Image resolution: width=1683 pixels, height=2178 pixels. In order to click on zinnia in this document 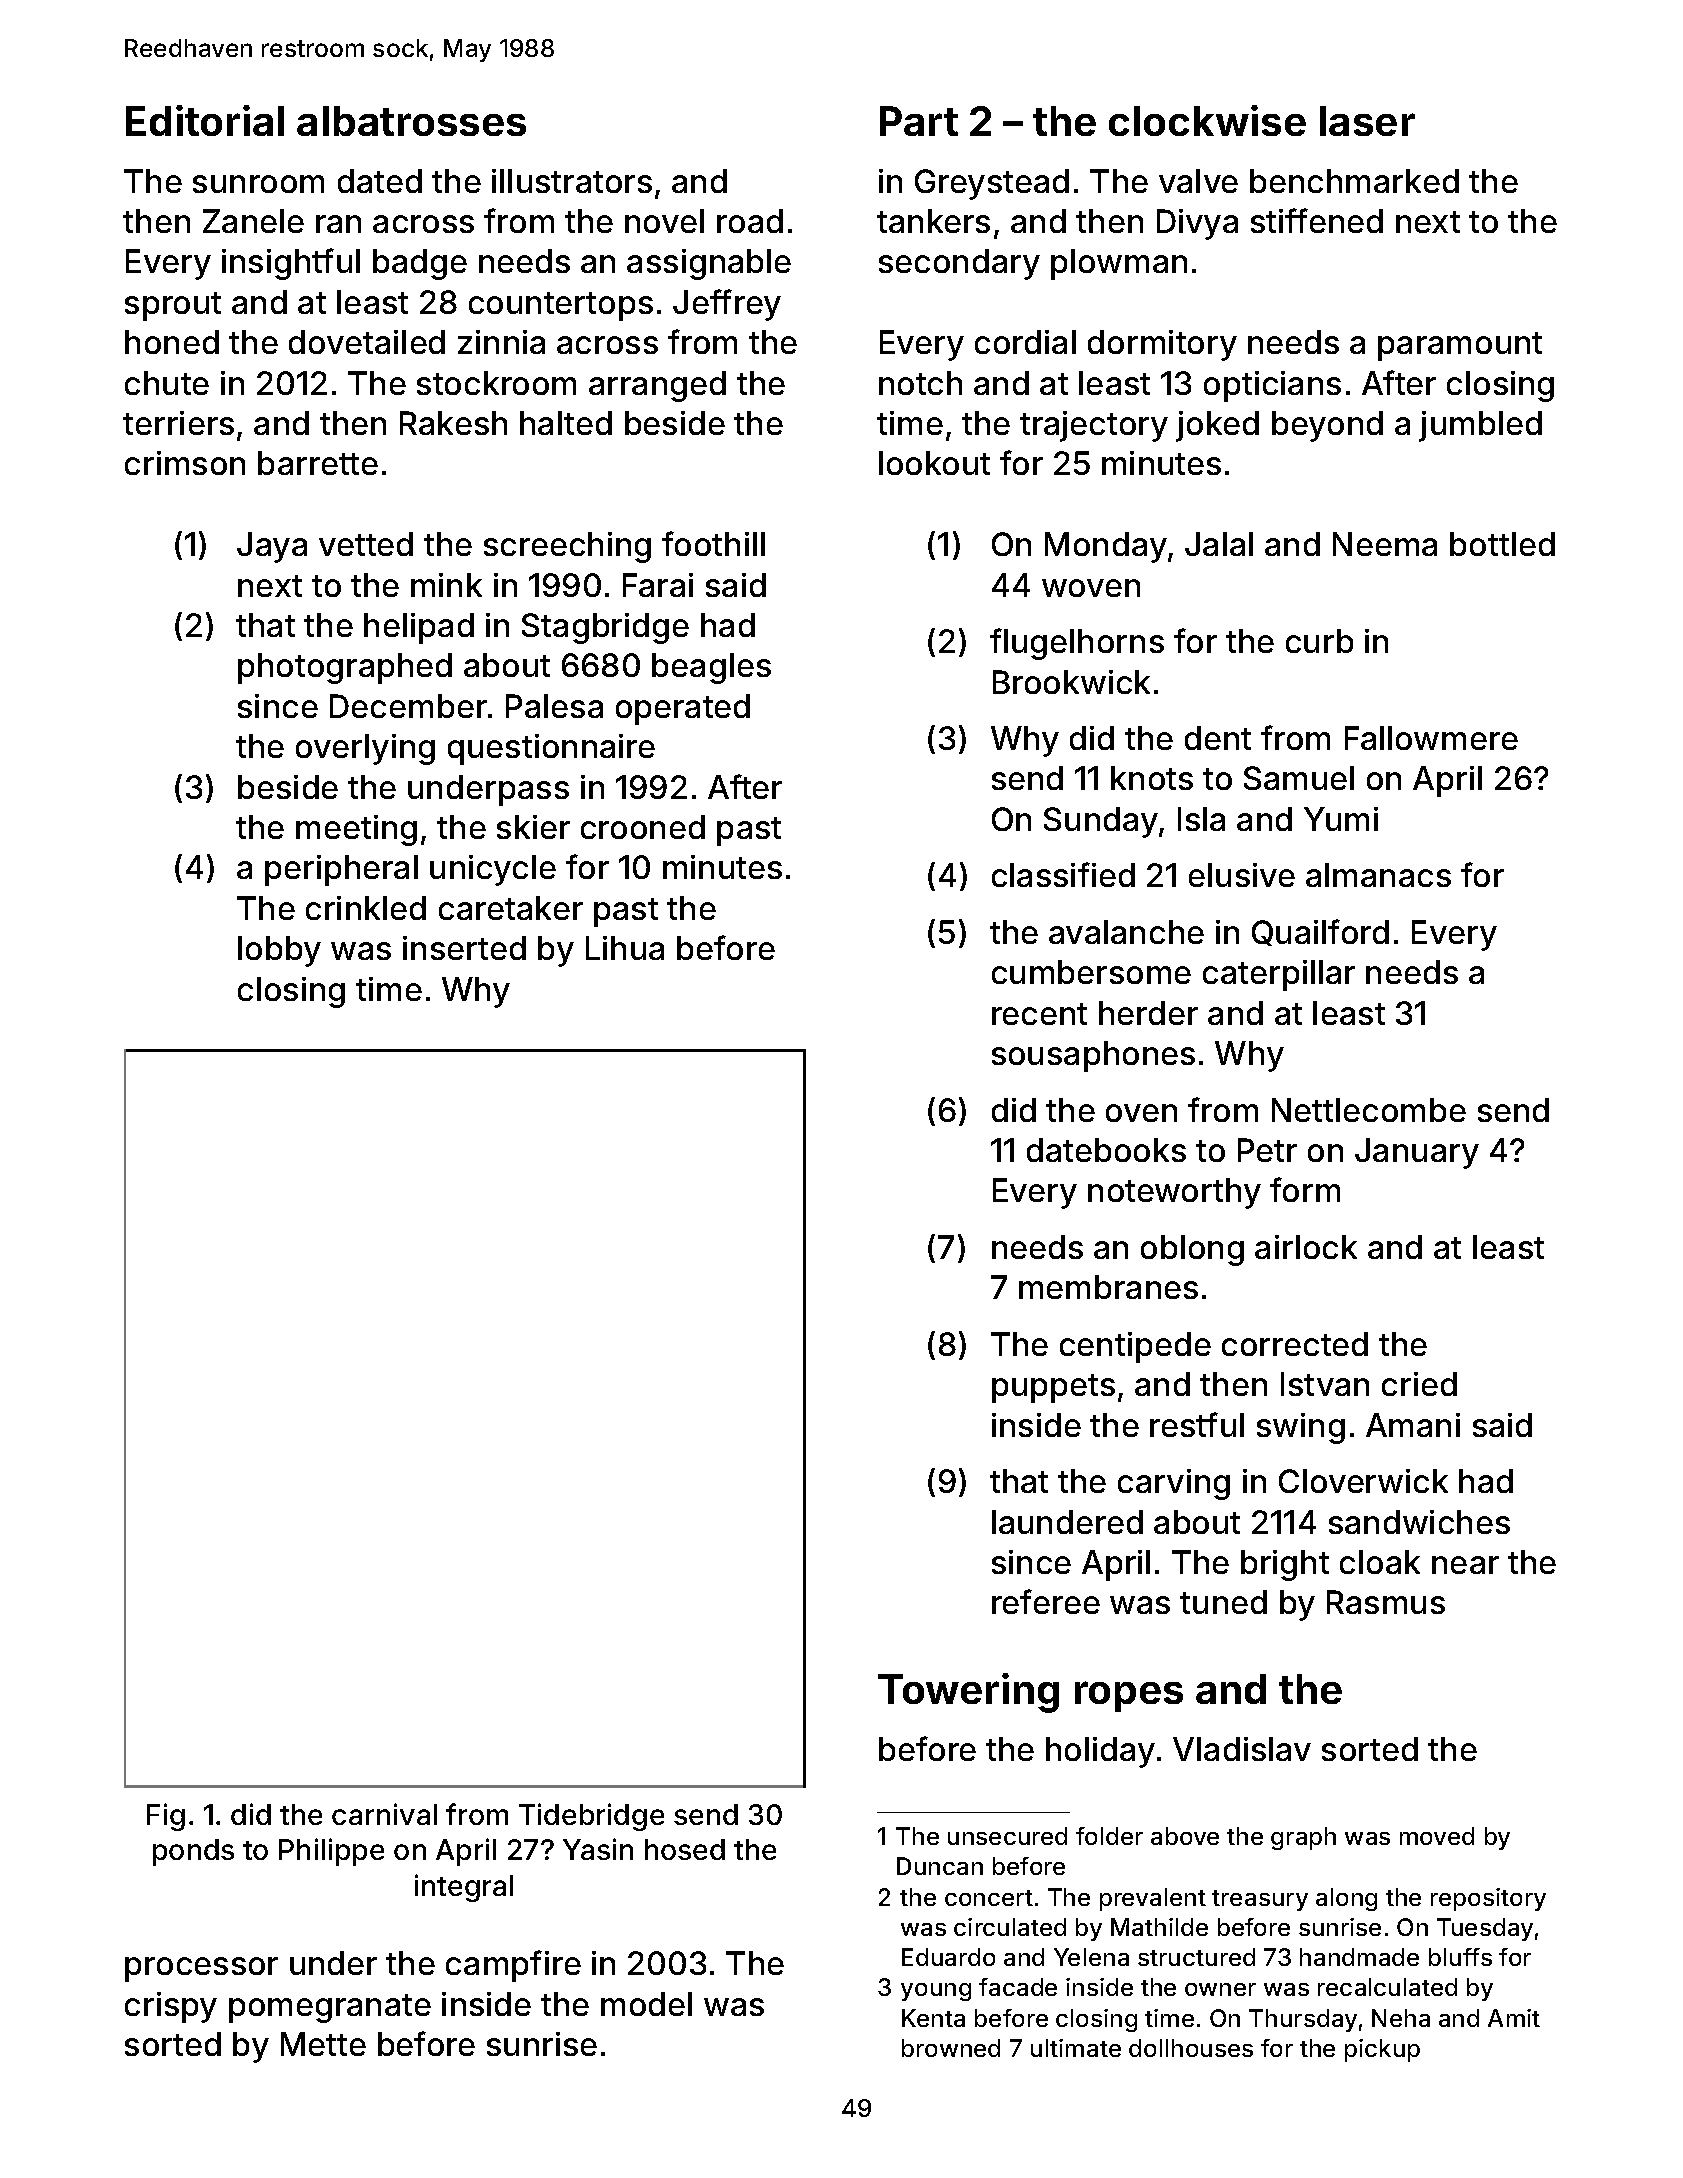, I will do `click(501, 342)`.
